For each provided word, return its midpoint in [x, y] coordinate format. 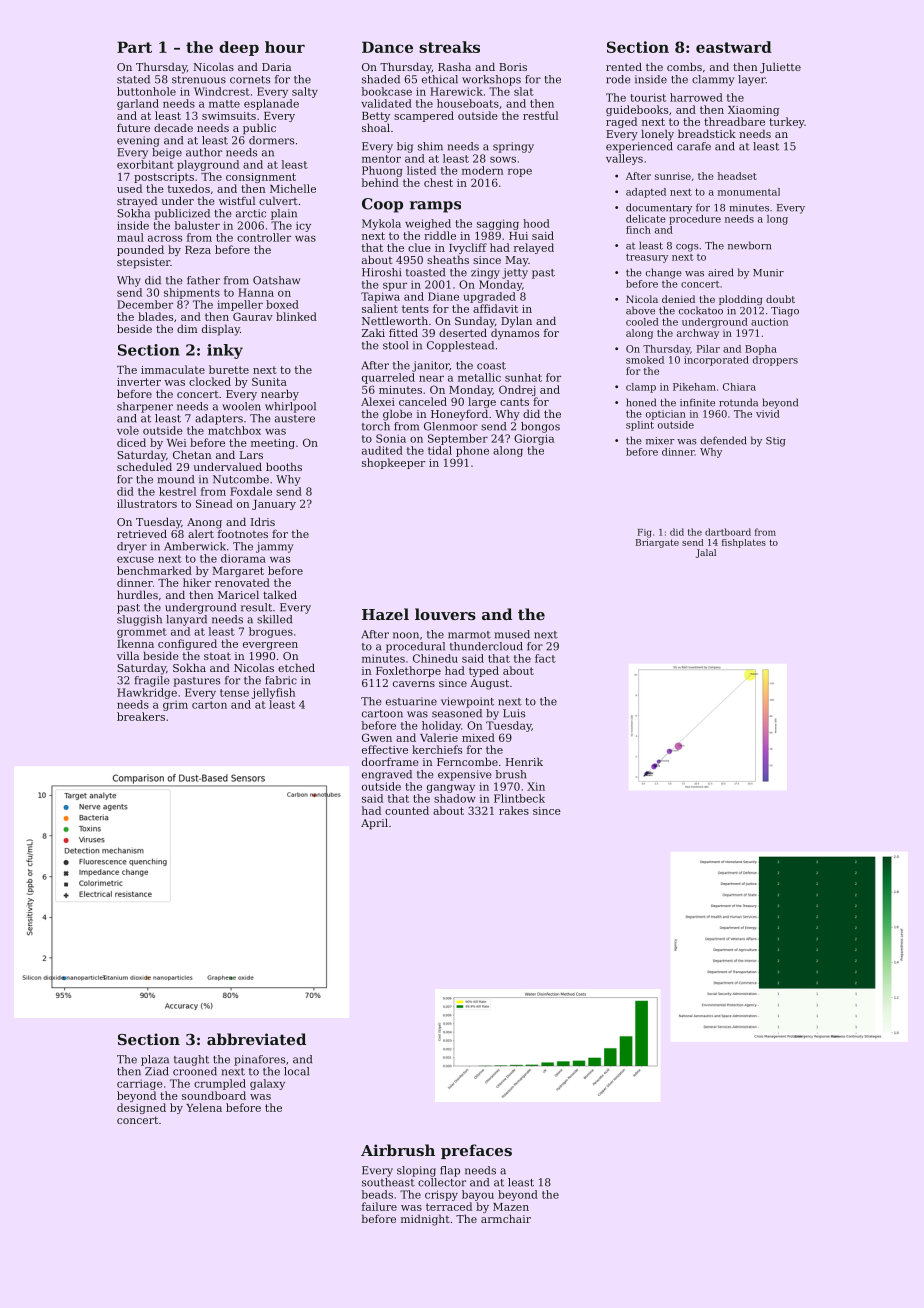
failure [379, 1206]
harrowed [696, 97]
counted [407, 810]
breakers [141, 716]
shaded [381, 79]
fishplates [744, 543]
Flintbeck [519, 798]
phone [472, 451]
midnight [425, 1220]
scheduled [144, 466]
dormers [271, 140]
